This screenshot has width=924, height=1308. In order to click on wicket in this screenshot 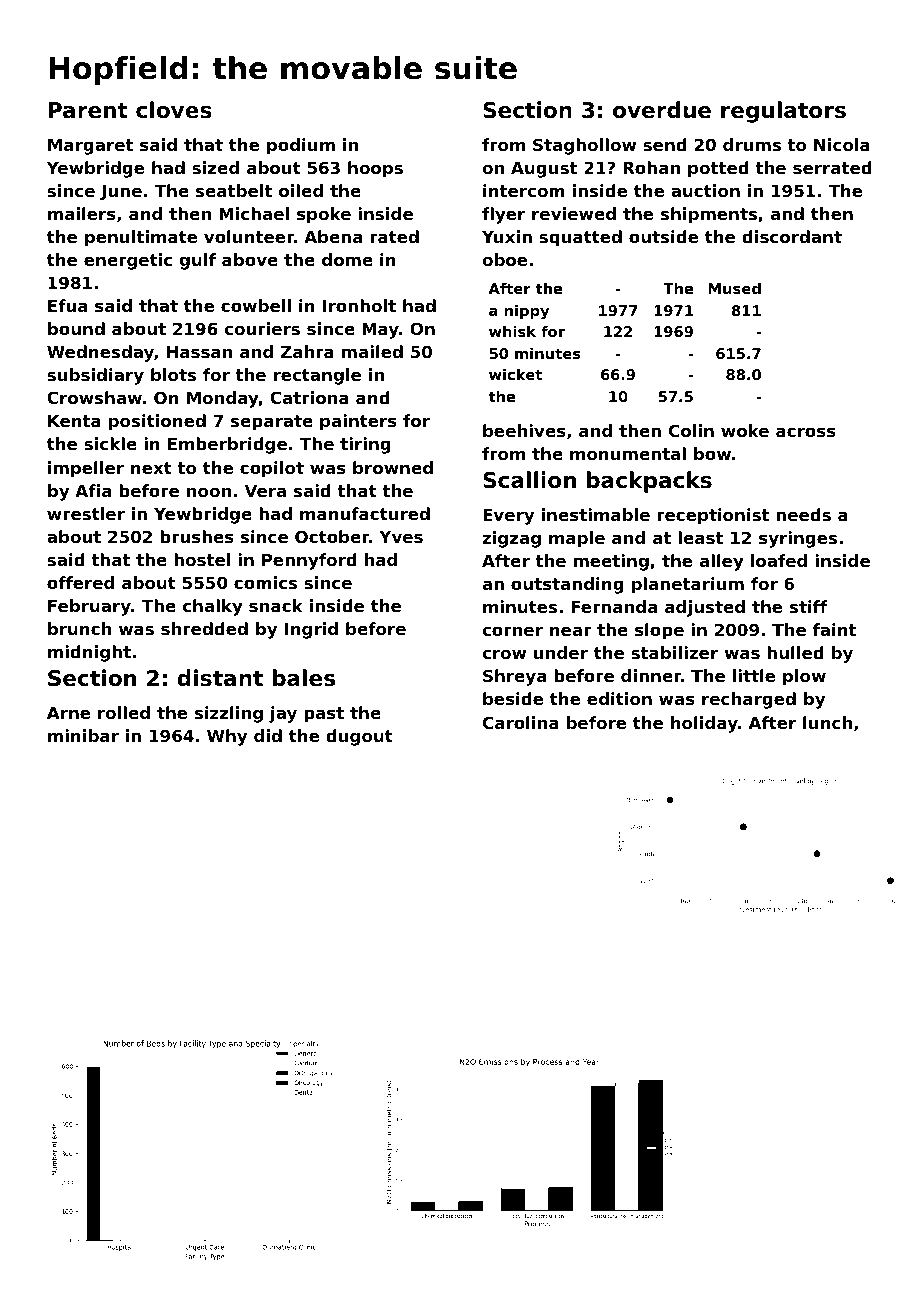, I will do `click(515, 374)`.
